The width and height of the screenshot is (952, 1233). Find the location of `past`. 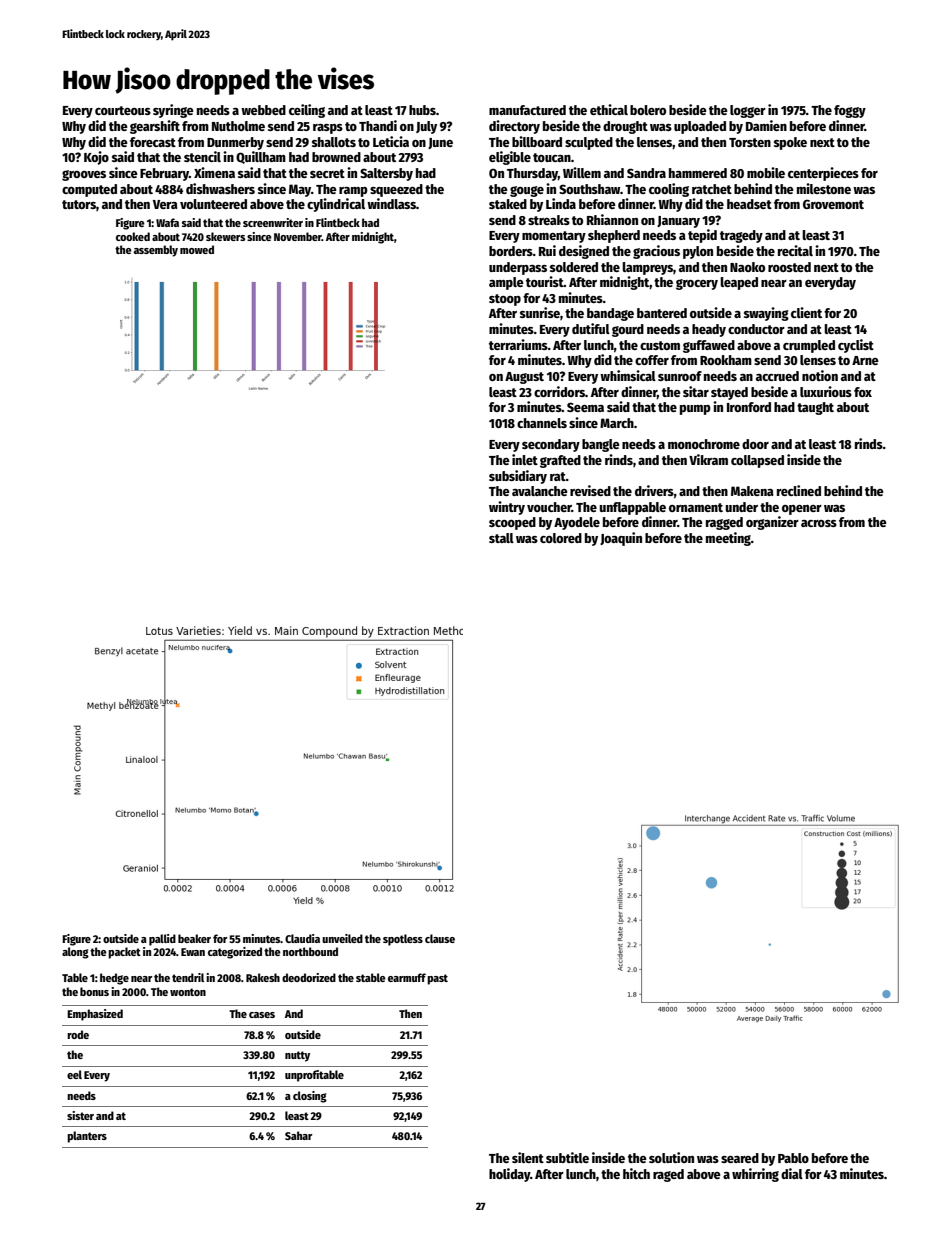

past is located at coordinates (437, 979).
